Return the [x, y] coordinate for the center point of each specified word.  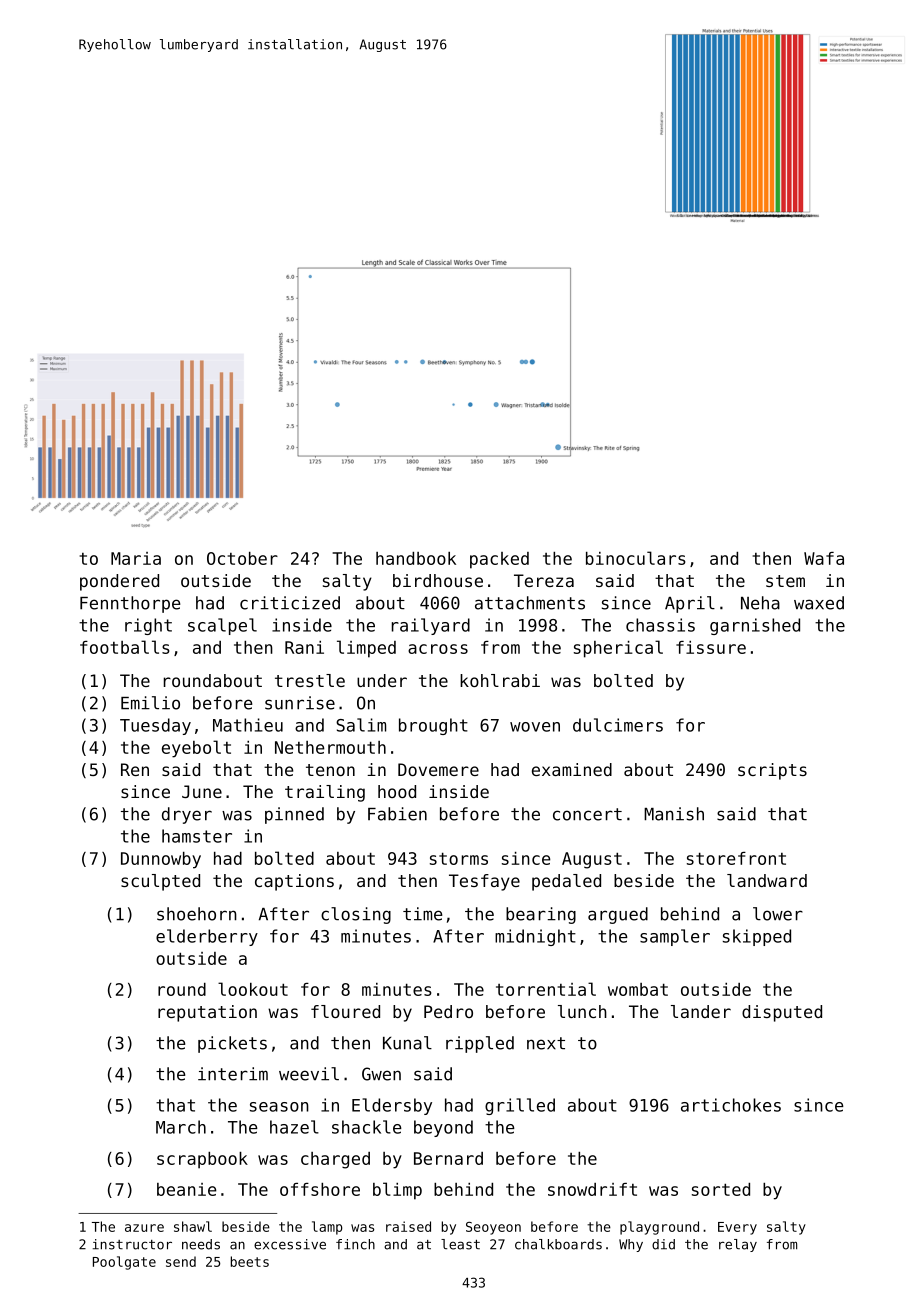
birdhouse [438, 580]
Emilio [150, 703]
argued [618, 915]
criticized [290, 603]
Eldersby [392, 1106]
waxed [819, 603]
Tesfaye [484, 882]
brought [433, 726]
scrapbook [202, 1160]
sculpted [160, 882]
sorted [721, 1189]
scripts [772, 771]
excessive [290, 1244]
